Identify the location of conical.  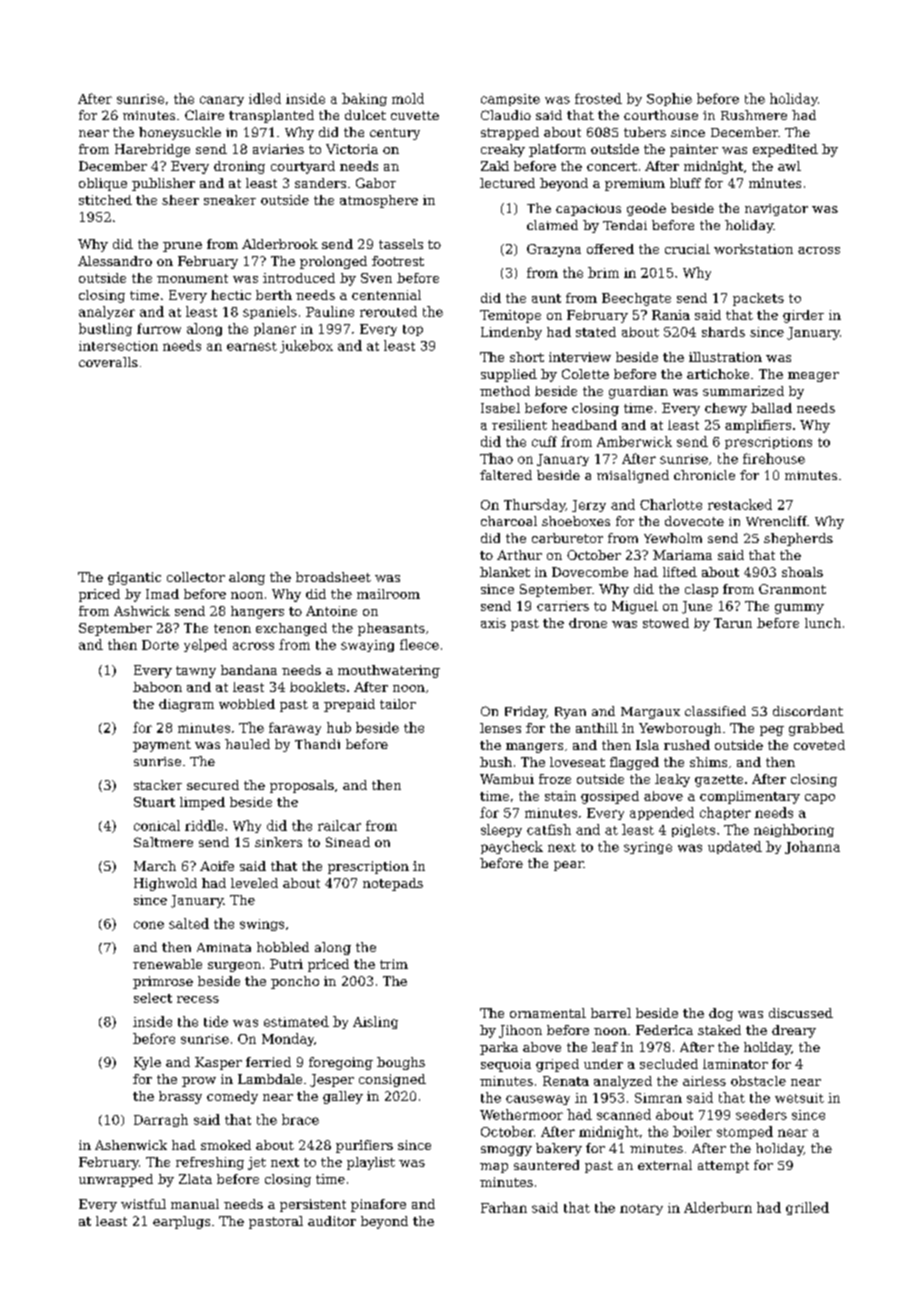
(157, 825).
